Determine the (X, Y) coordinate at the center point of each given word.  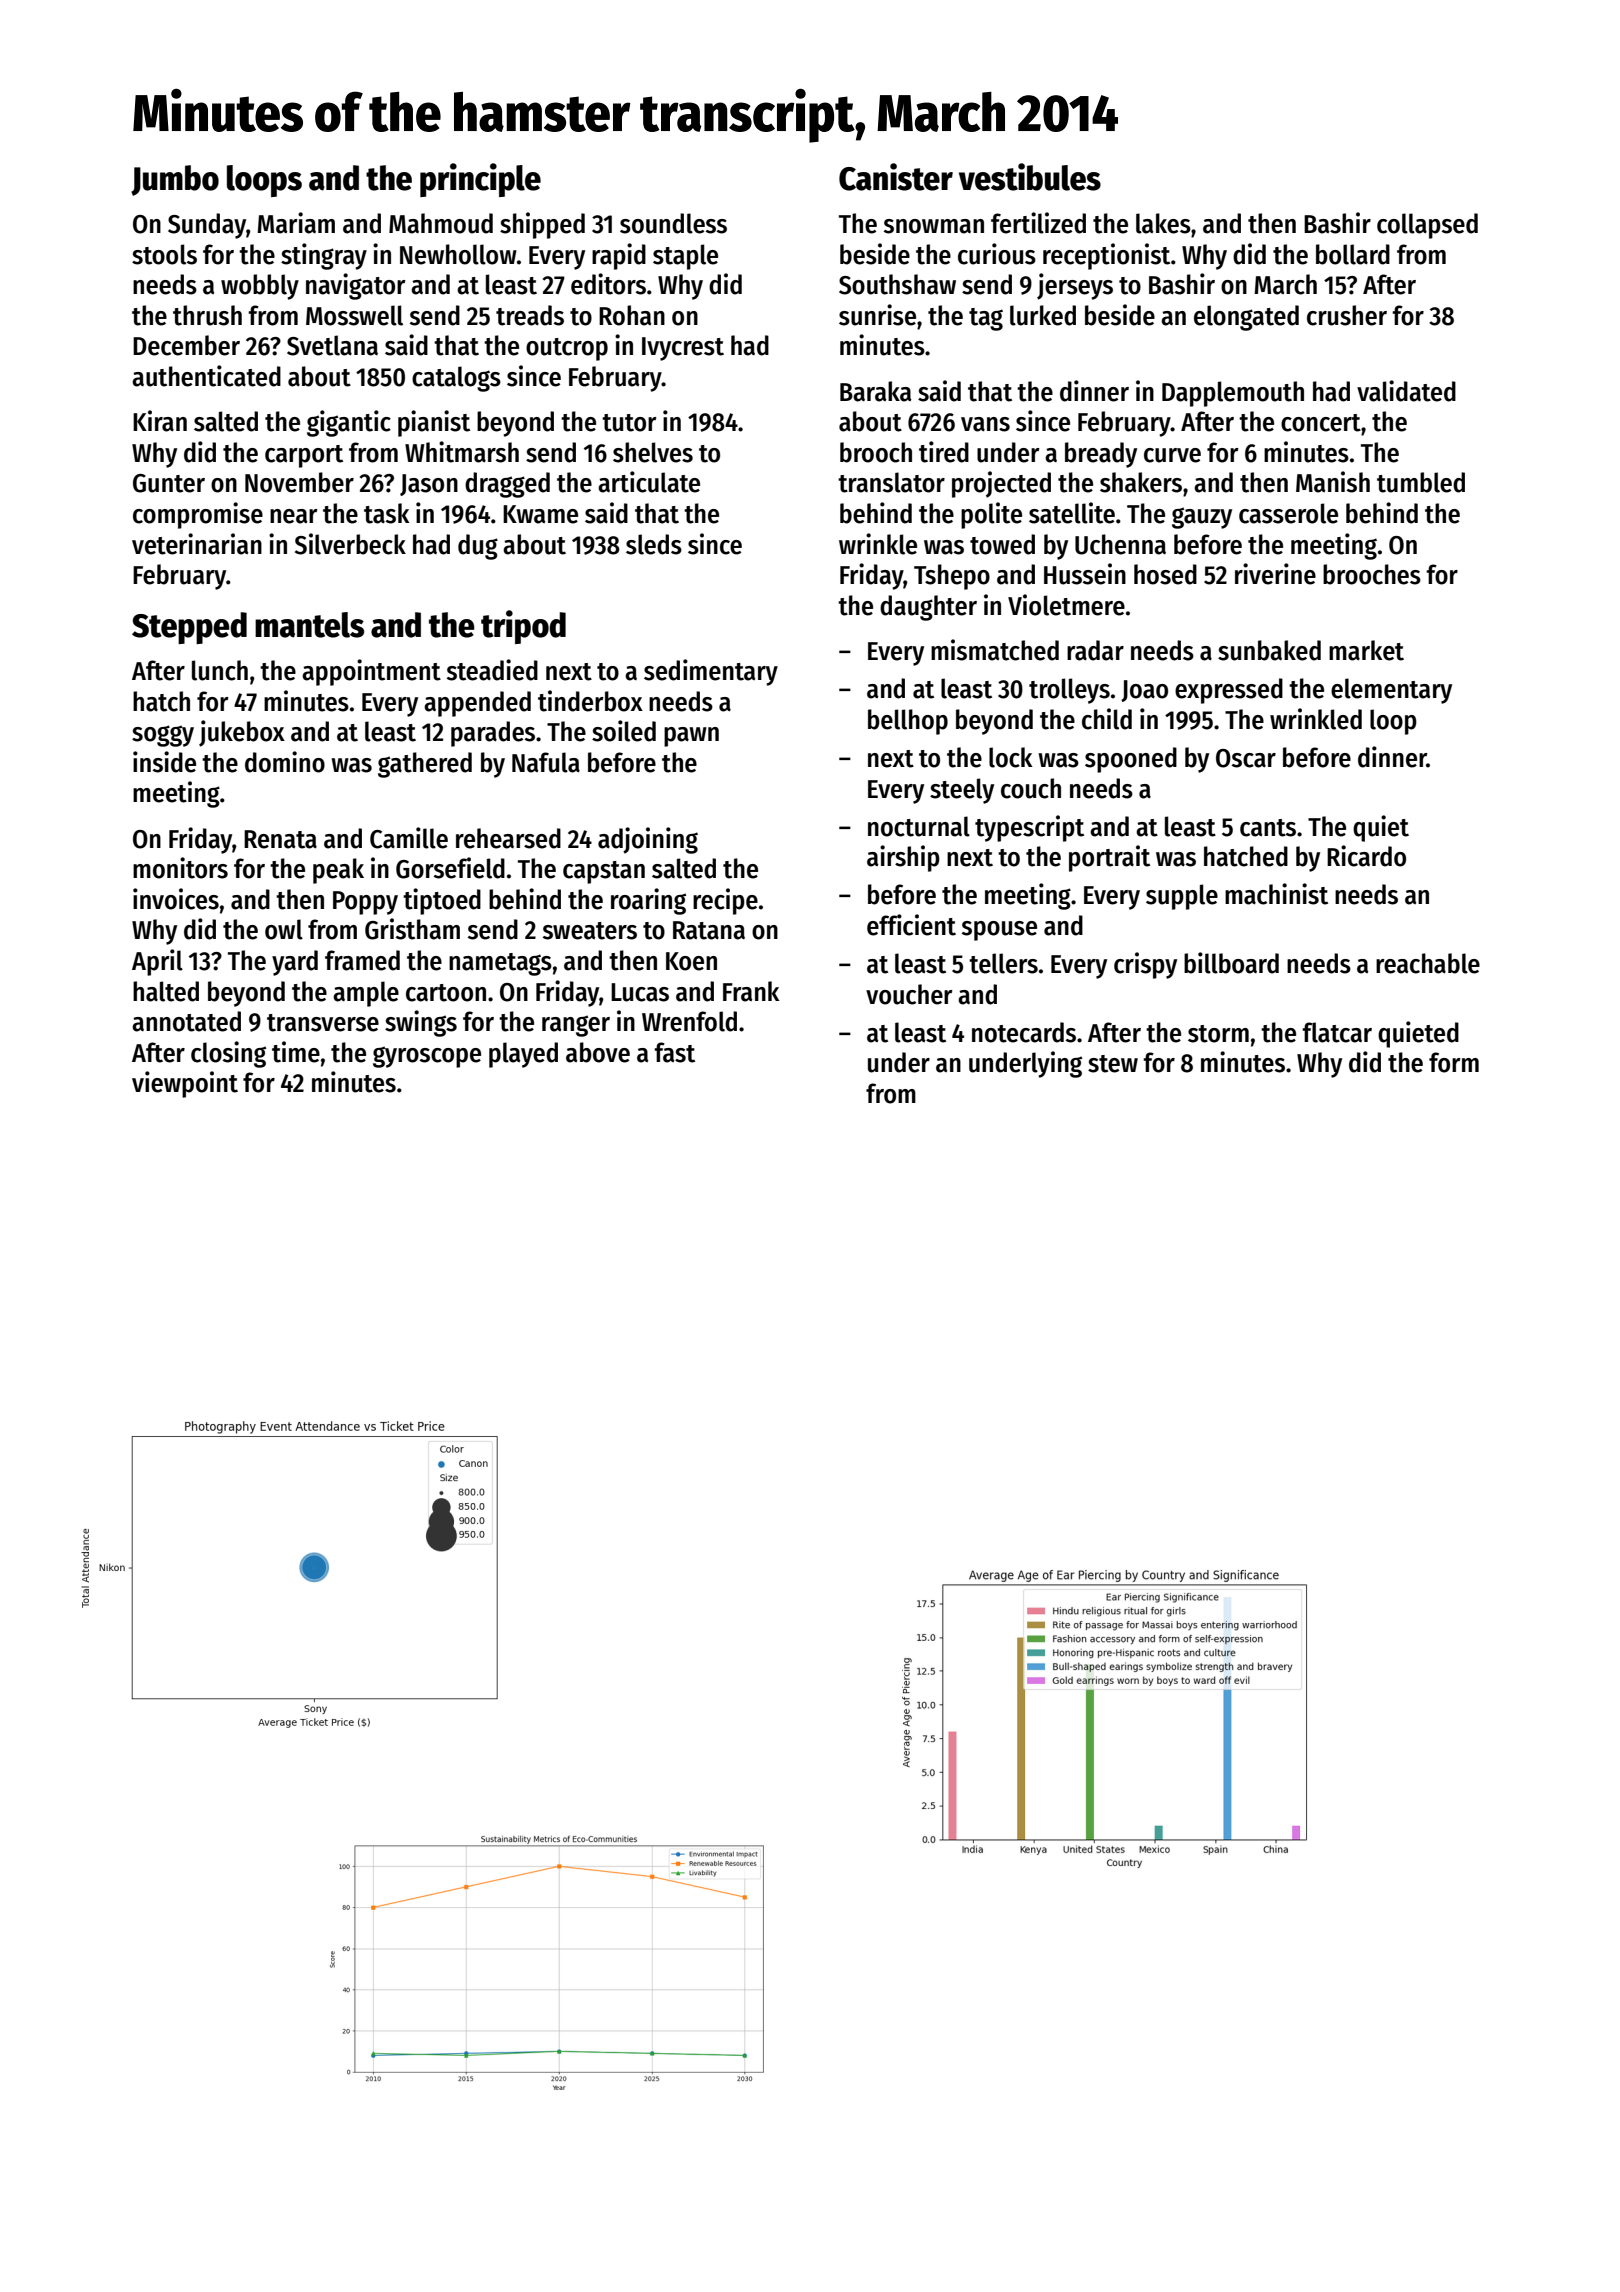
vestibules (1030, 177)
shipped (542, 225)
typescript (1029, 828)
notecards (1024, 1032)
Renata (280, 839)
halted (166, 991)
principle (480, 180)
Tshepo (952, 577)
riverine (1275, 574)
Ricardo (1366, 856)
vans (985, 424)
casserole (1288, 513)
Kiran (160, 421)
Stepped (189, 628)
